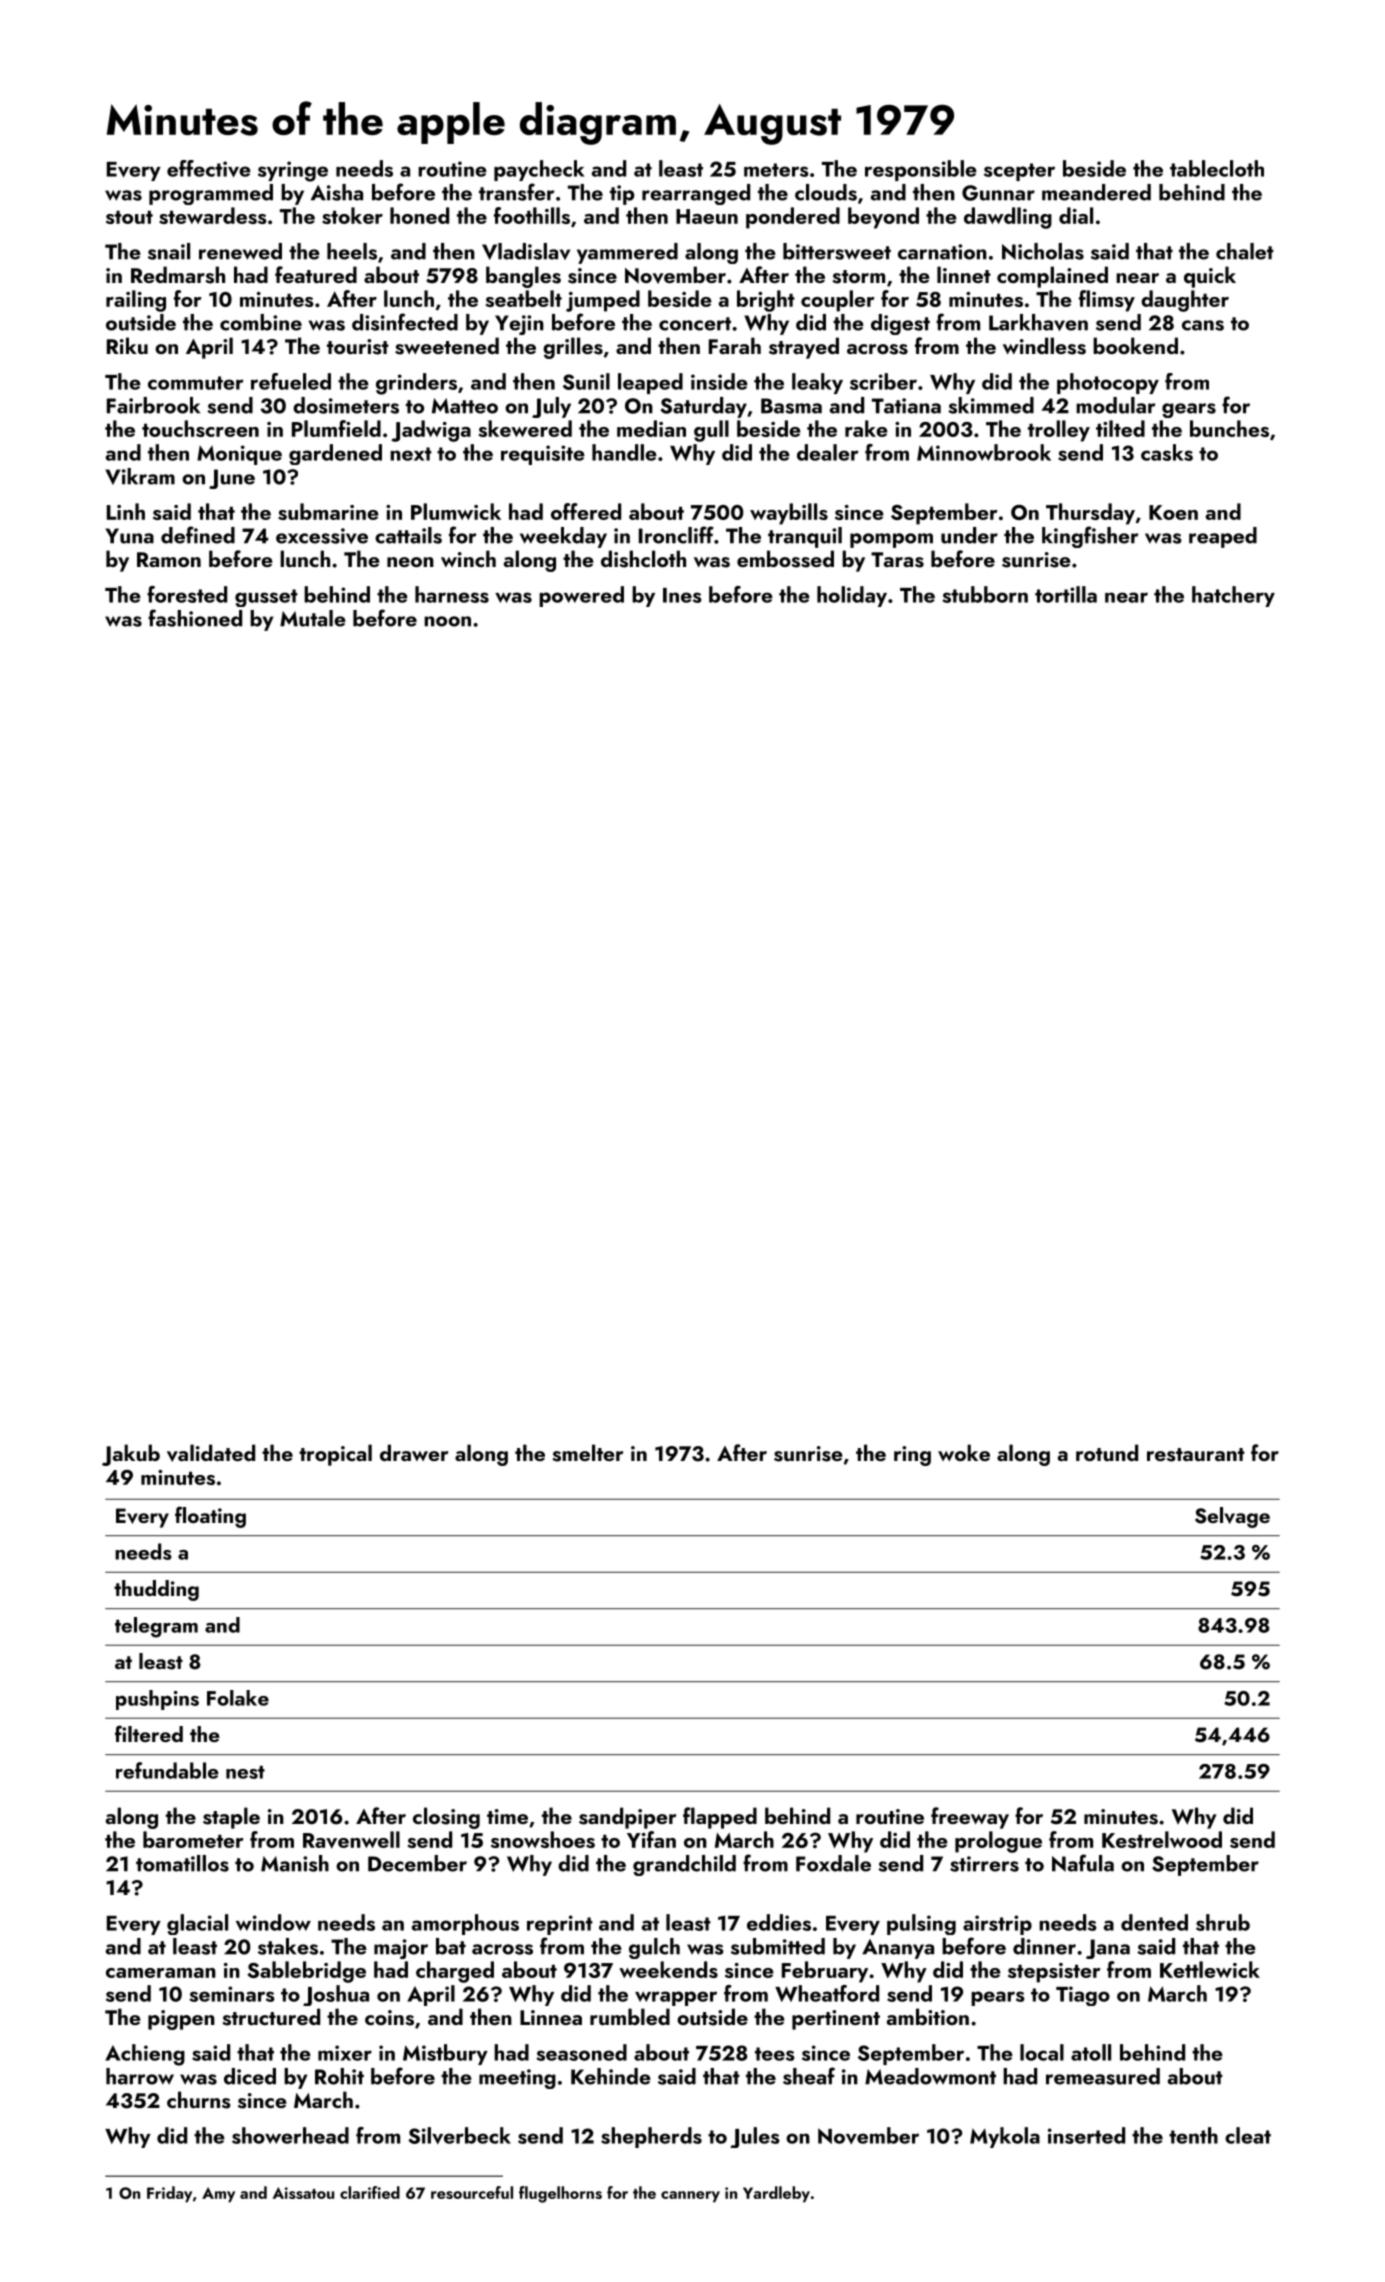 This document has height=2282, width=1385. Describe the element at coordinates (611, 2076) in the document. I see `Kehinde` at that location.
